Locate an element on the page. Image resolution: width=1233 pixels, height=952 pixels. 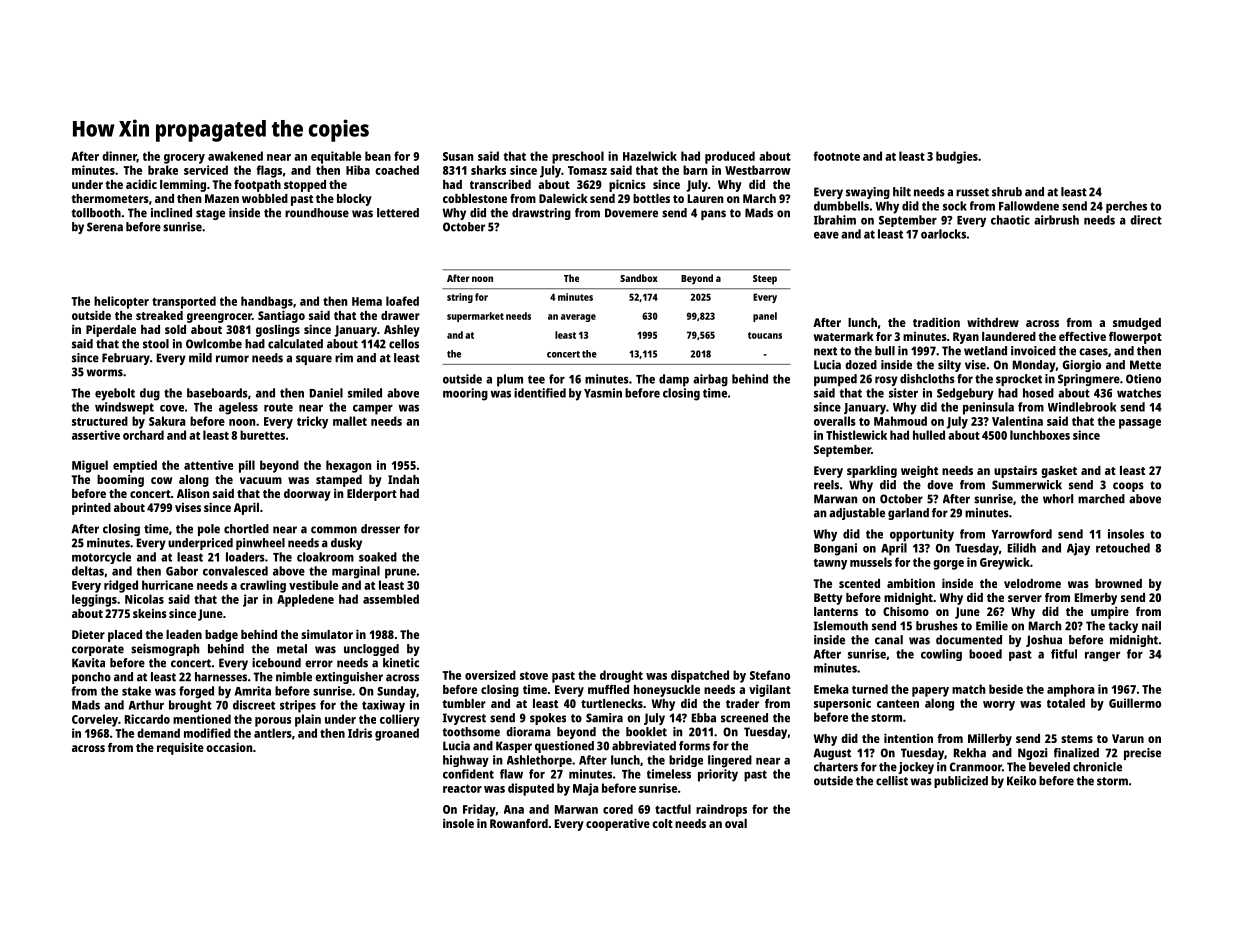
Summerwick is located at coordinates (1027, 485).
